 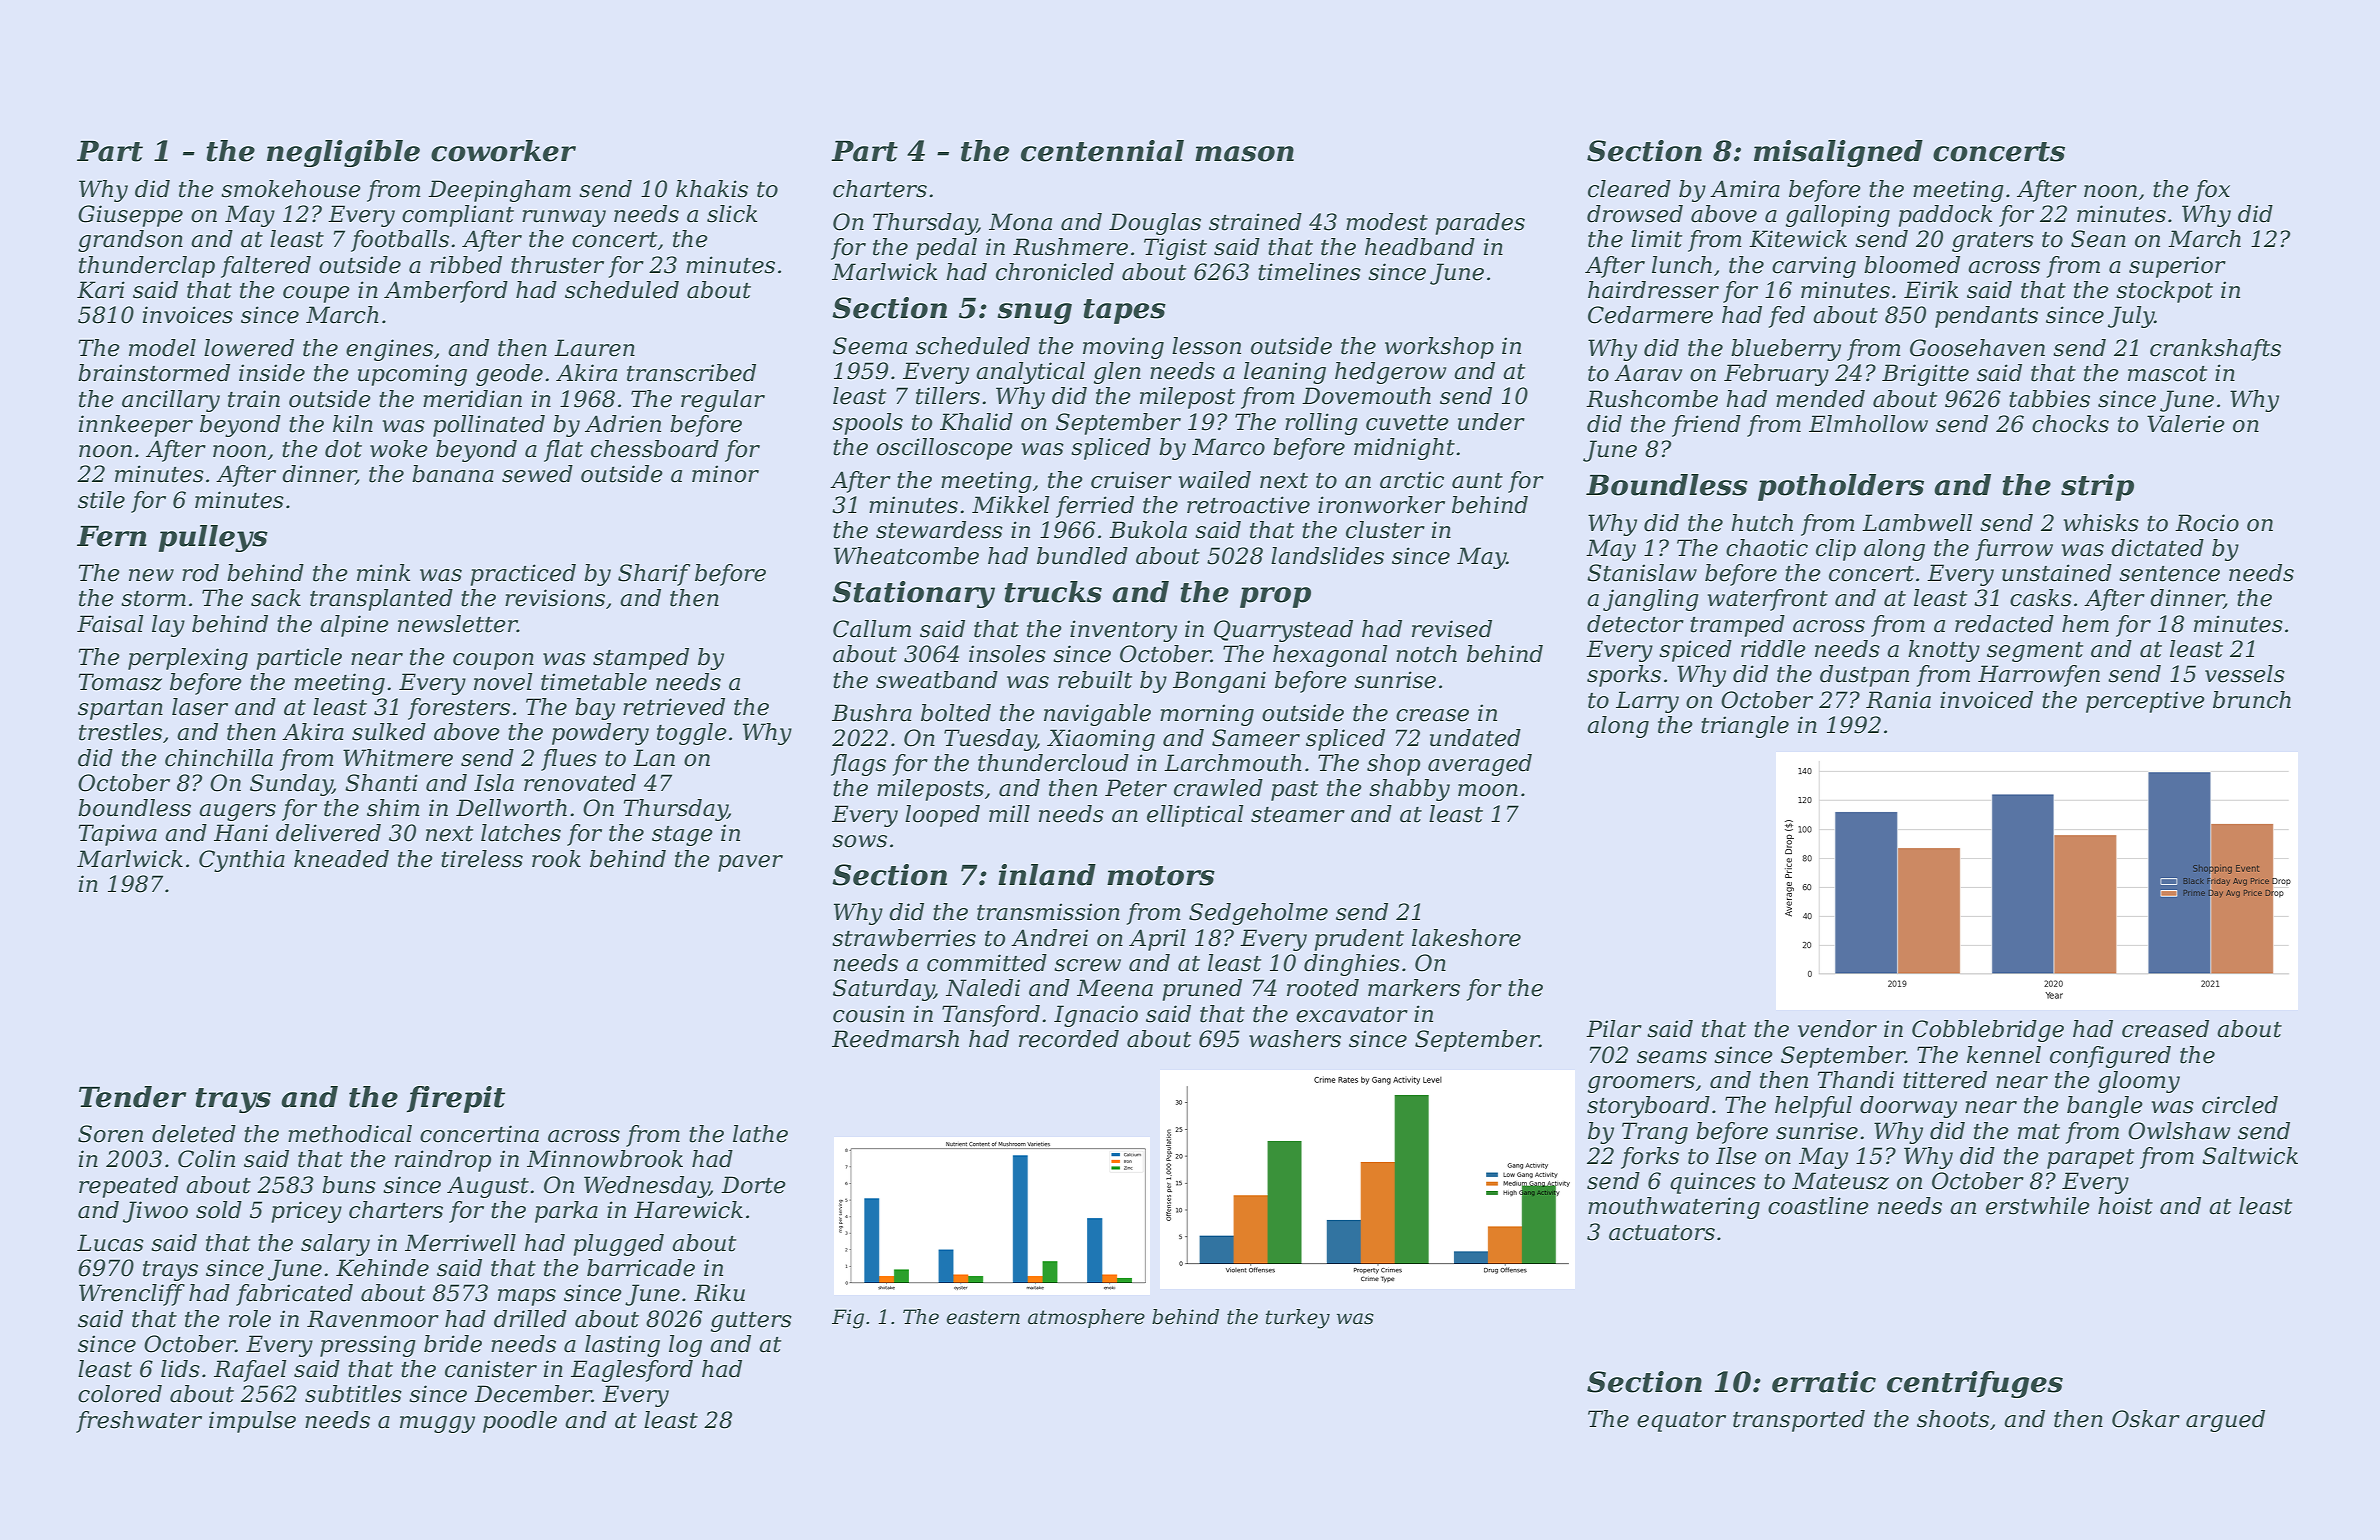 I want to click on equator, so click(x=1681, y=1422).
